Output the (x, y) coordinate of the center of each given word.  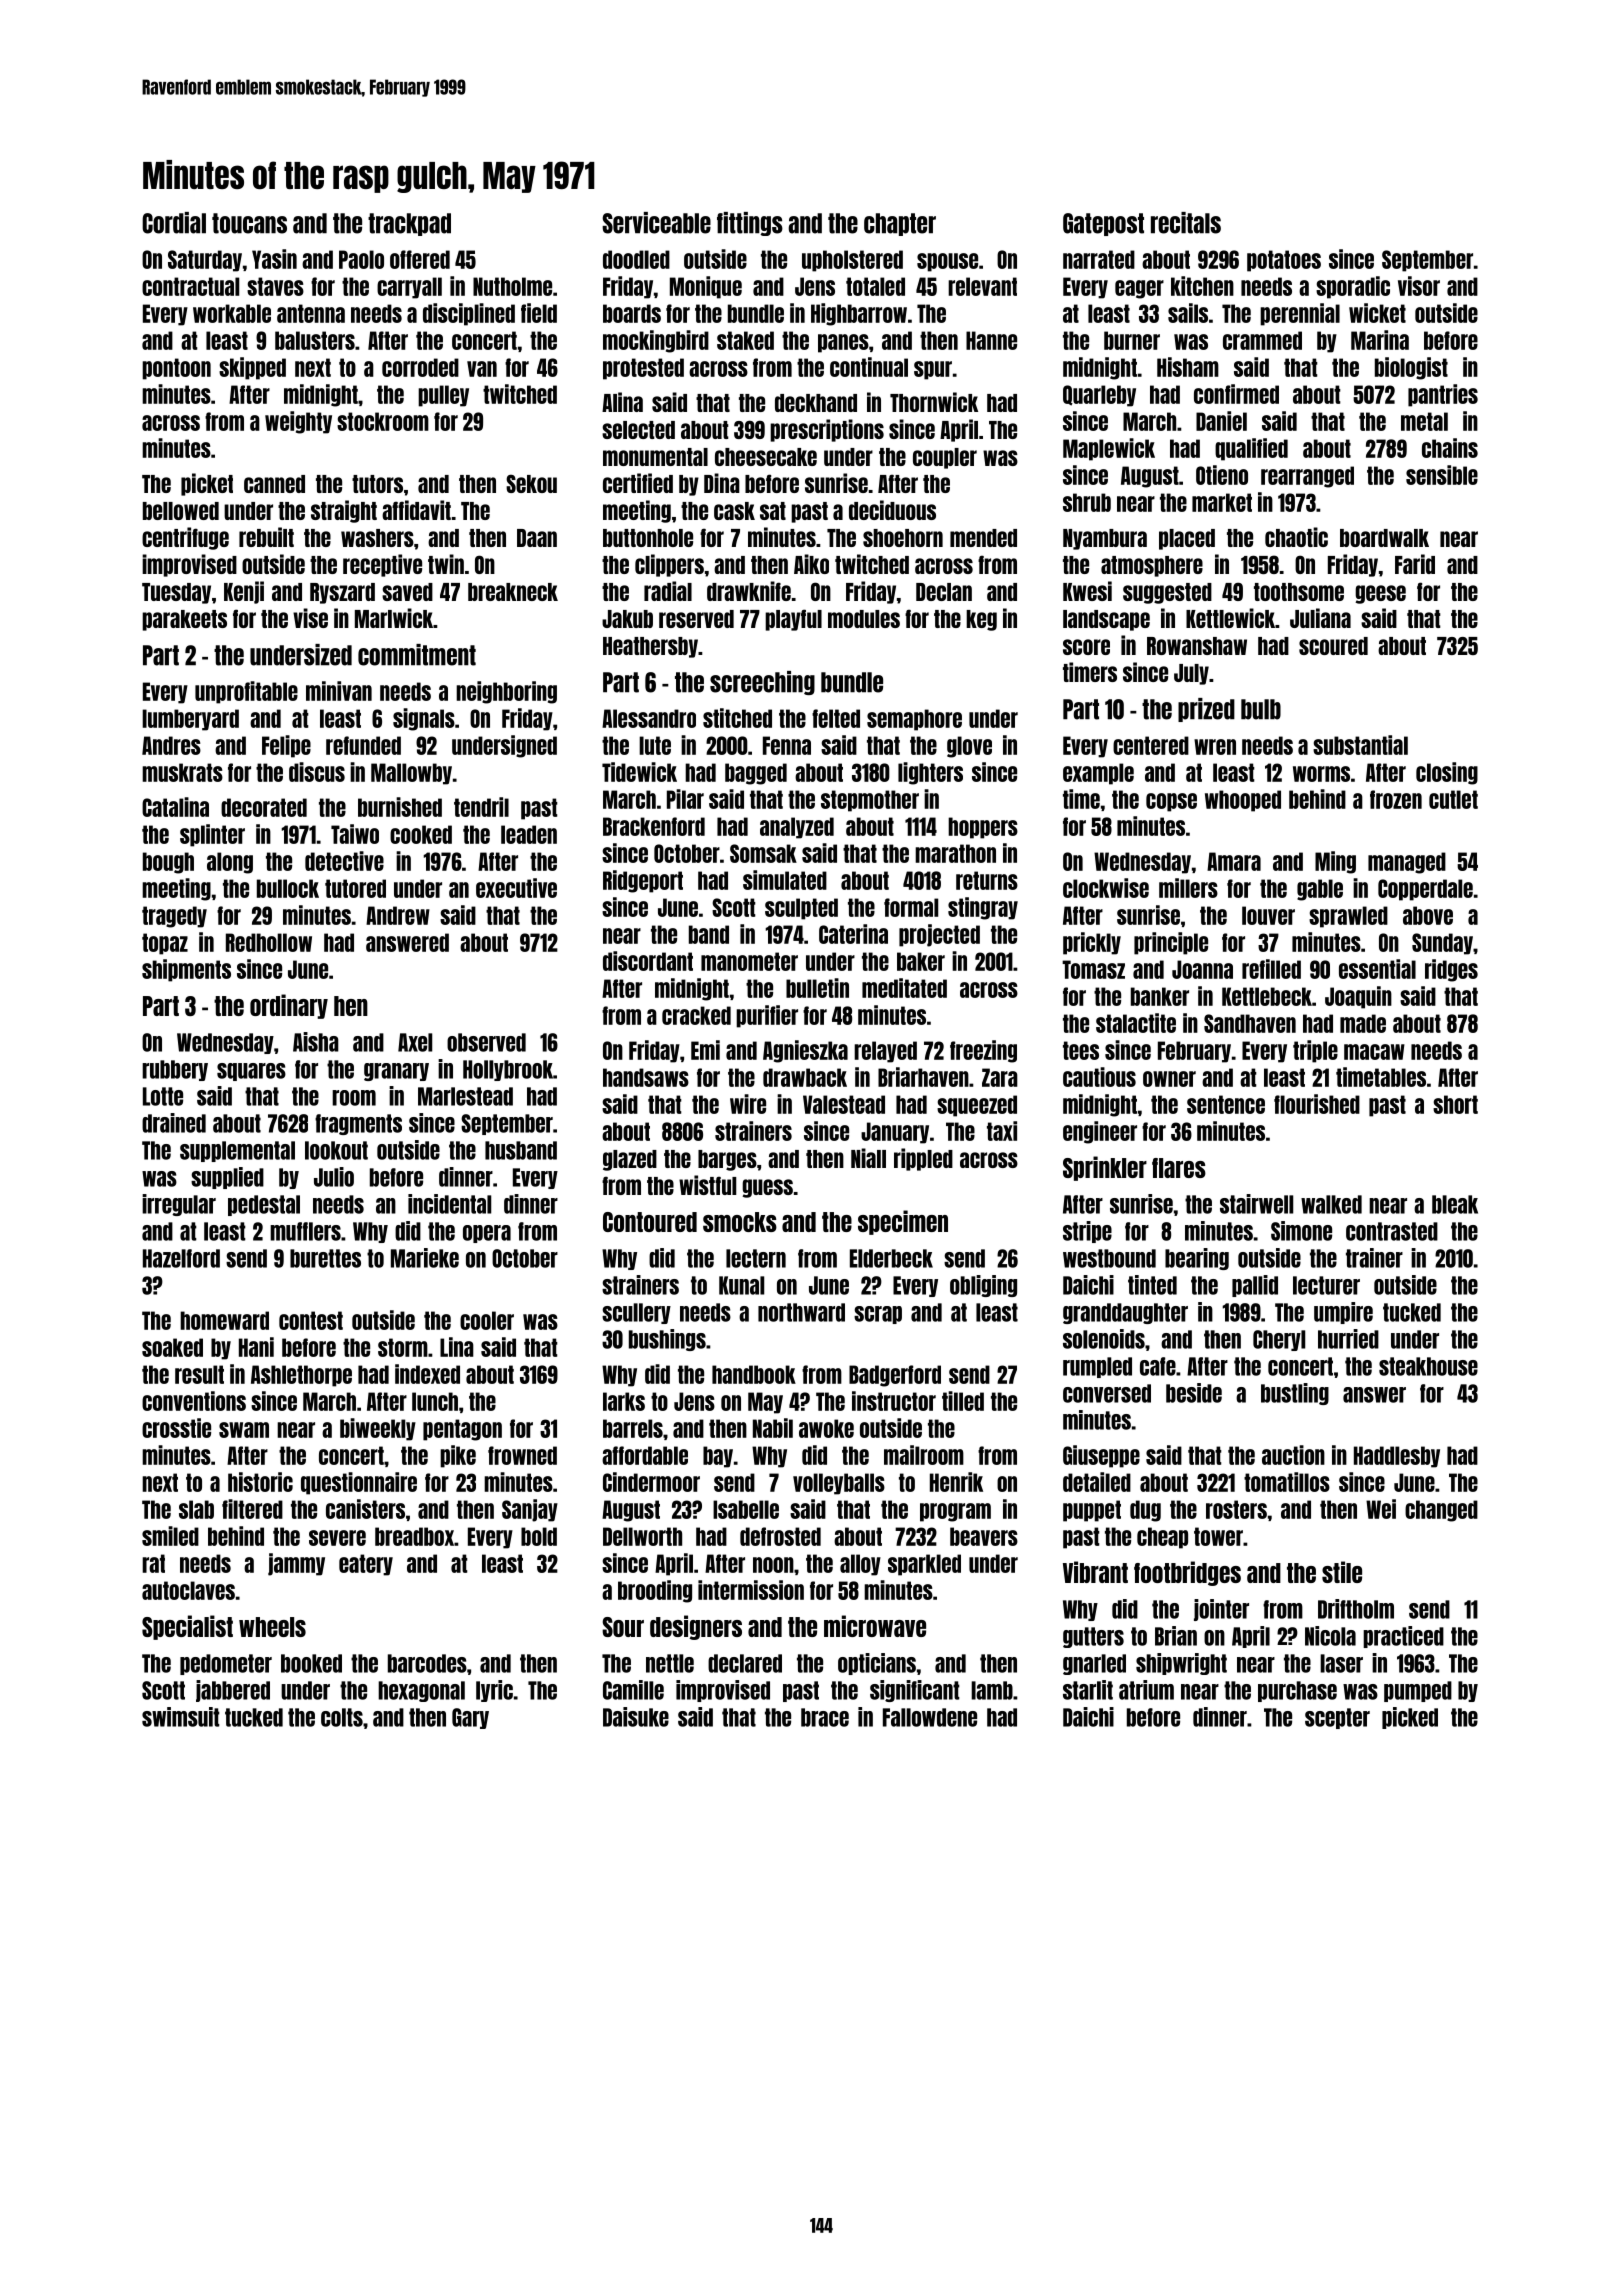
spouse (947, 262)
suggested (1167, 593)
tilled (963, 1401)
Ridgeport (643, 881)
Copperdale (1425, 890)
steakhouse (1428, 1366)
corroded (420, 367)
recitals (1186, 223)
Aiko (811, 564)
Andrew (398, 915)
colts (342, 1717)
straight (344, 511)
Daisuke (636, 1717)
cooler (487, 1320)
